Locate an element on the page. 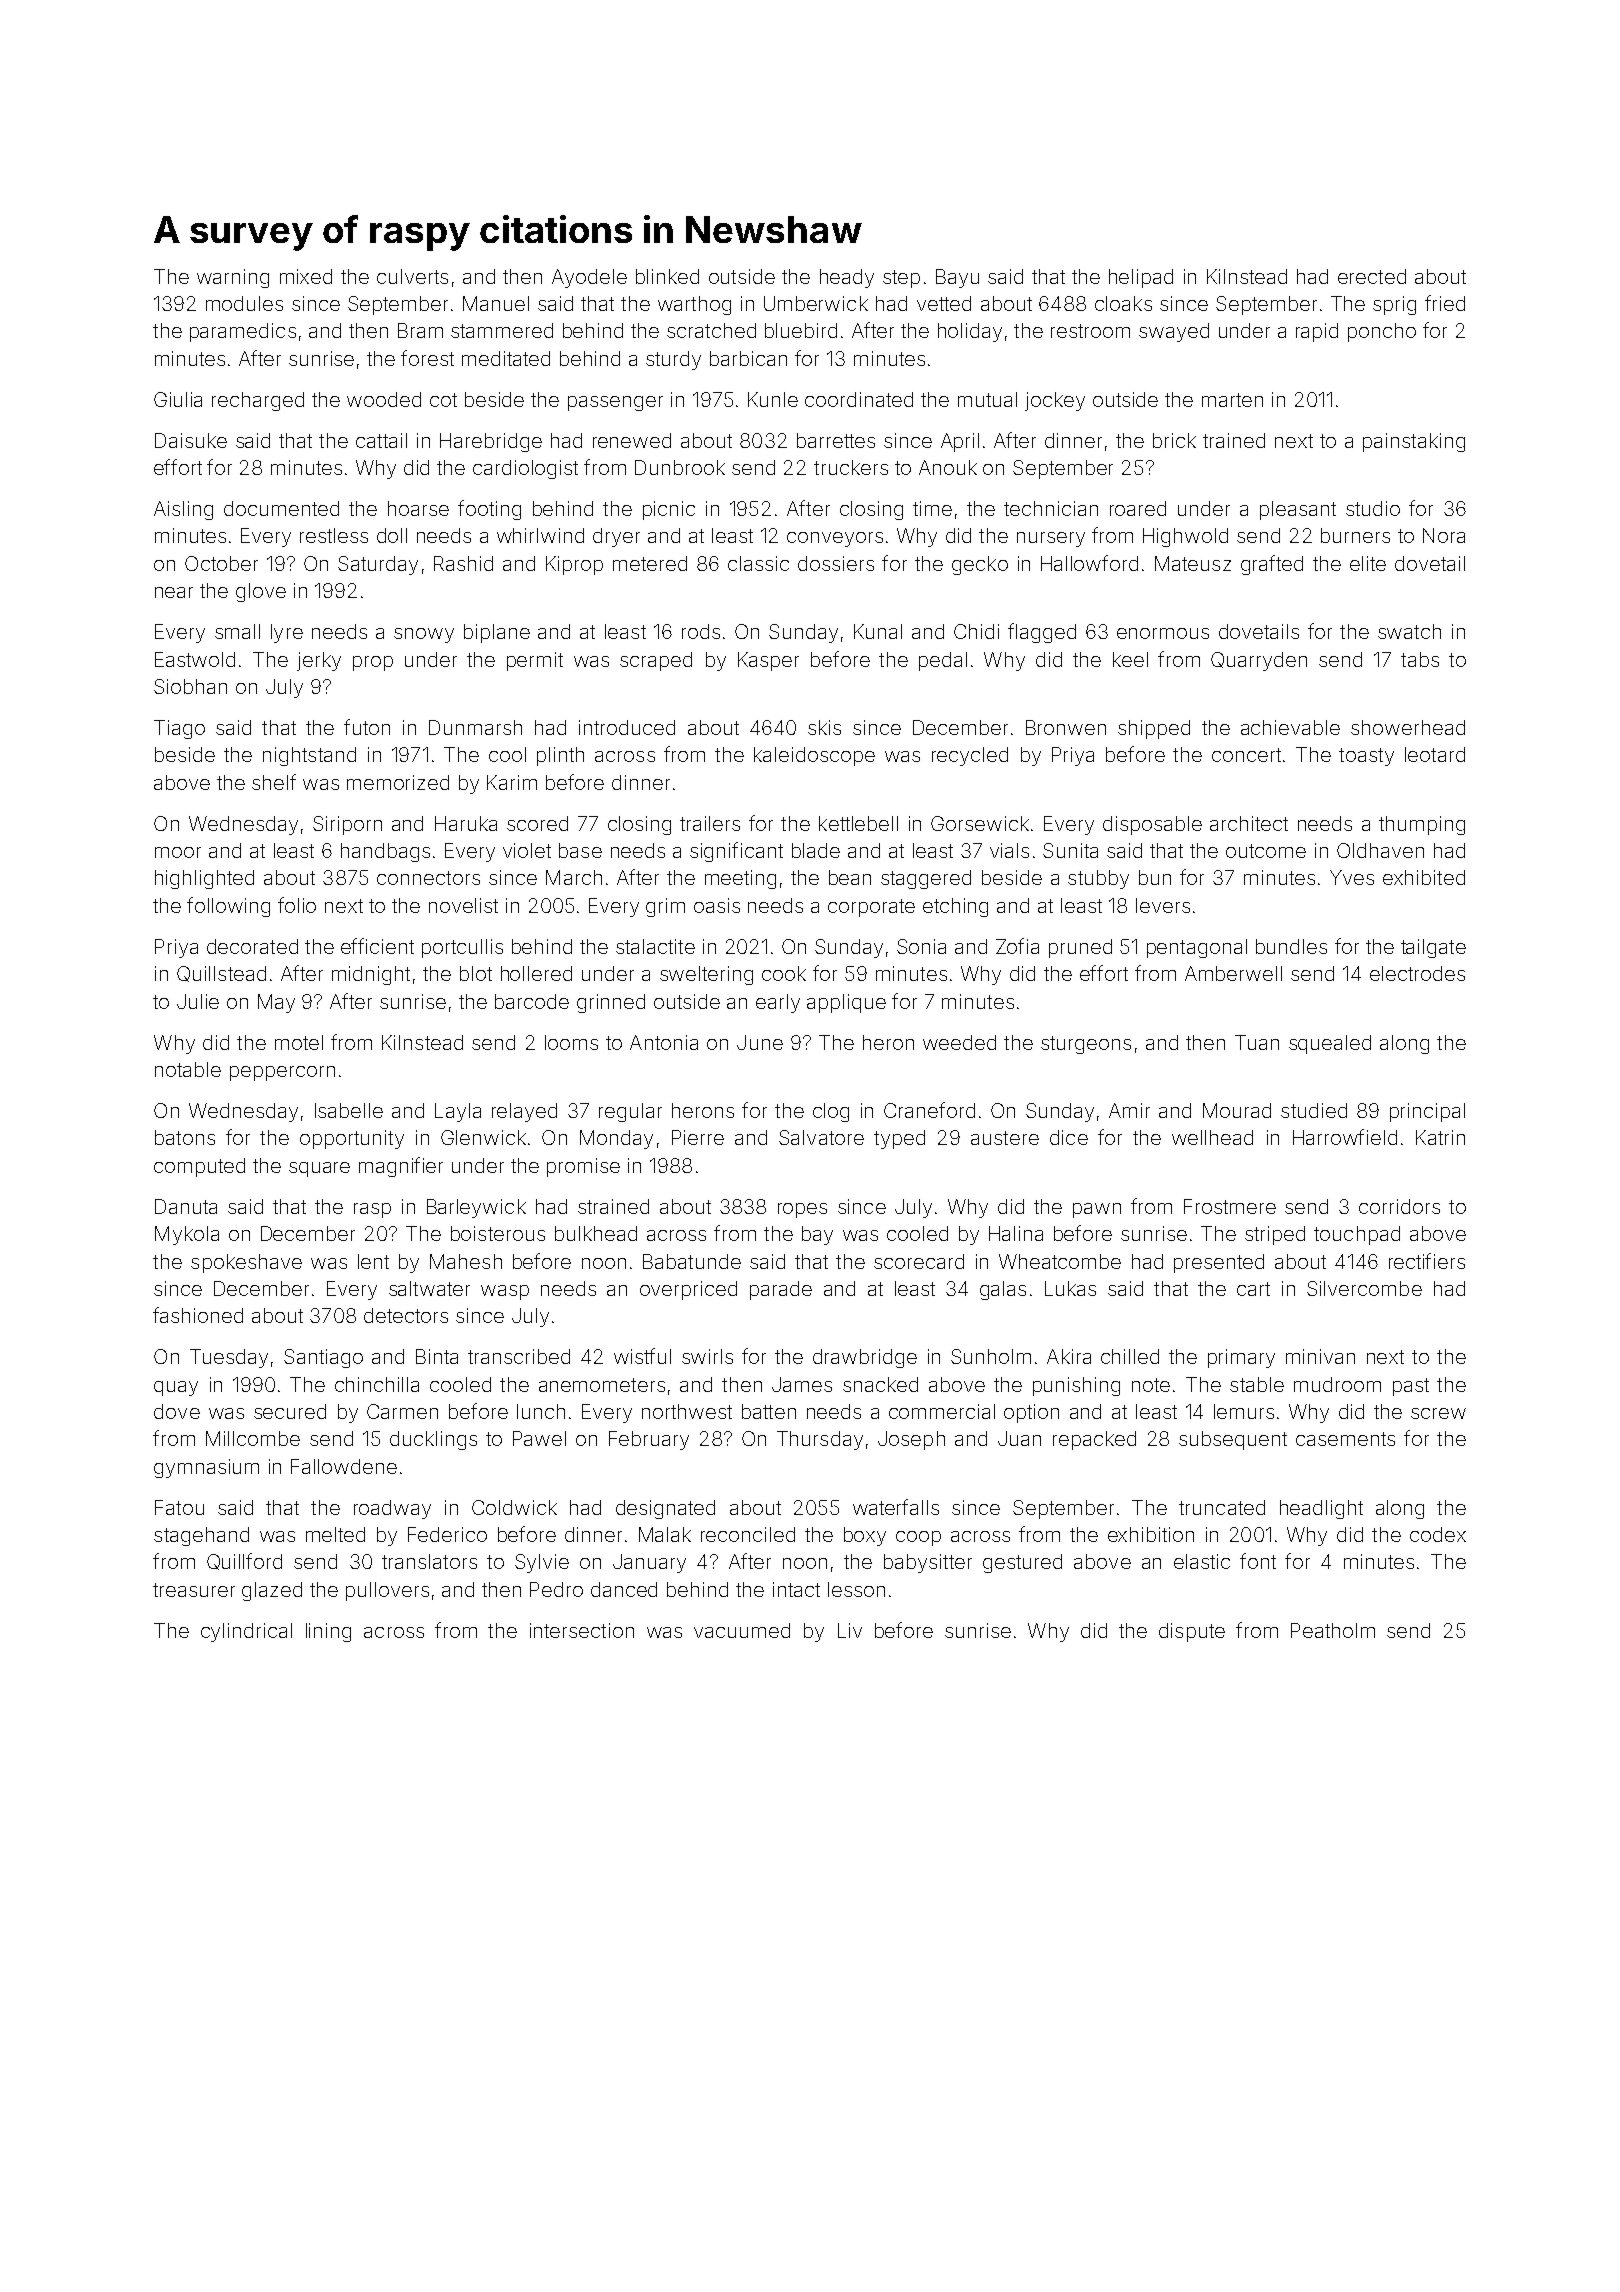 Image resolution: width=1620 pixels, height=2292 pixels. fried is located at coordinates (1445, 303).
